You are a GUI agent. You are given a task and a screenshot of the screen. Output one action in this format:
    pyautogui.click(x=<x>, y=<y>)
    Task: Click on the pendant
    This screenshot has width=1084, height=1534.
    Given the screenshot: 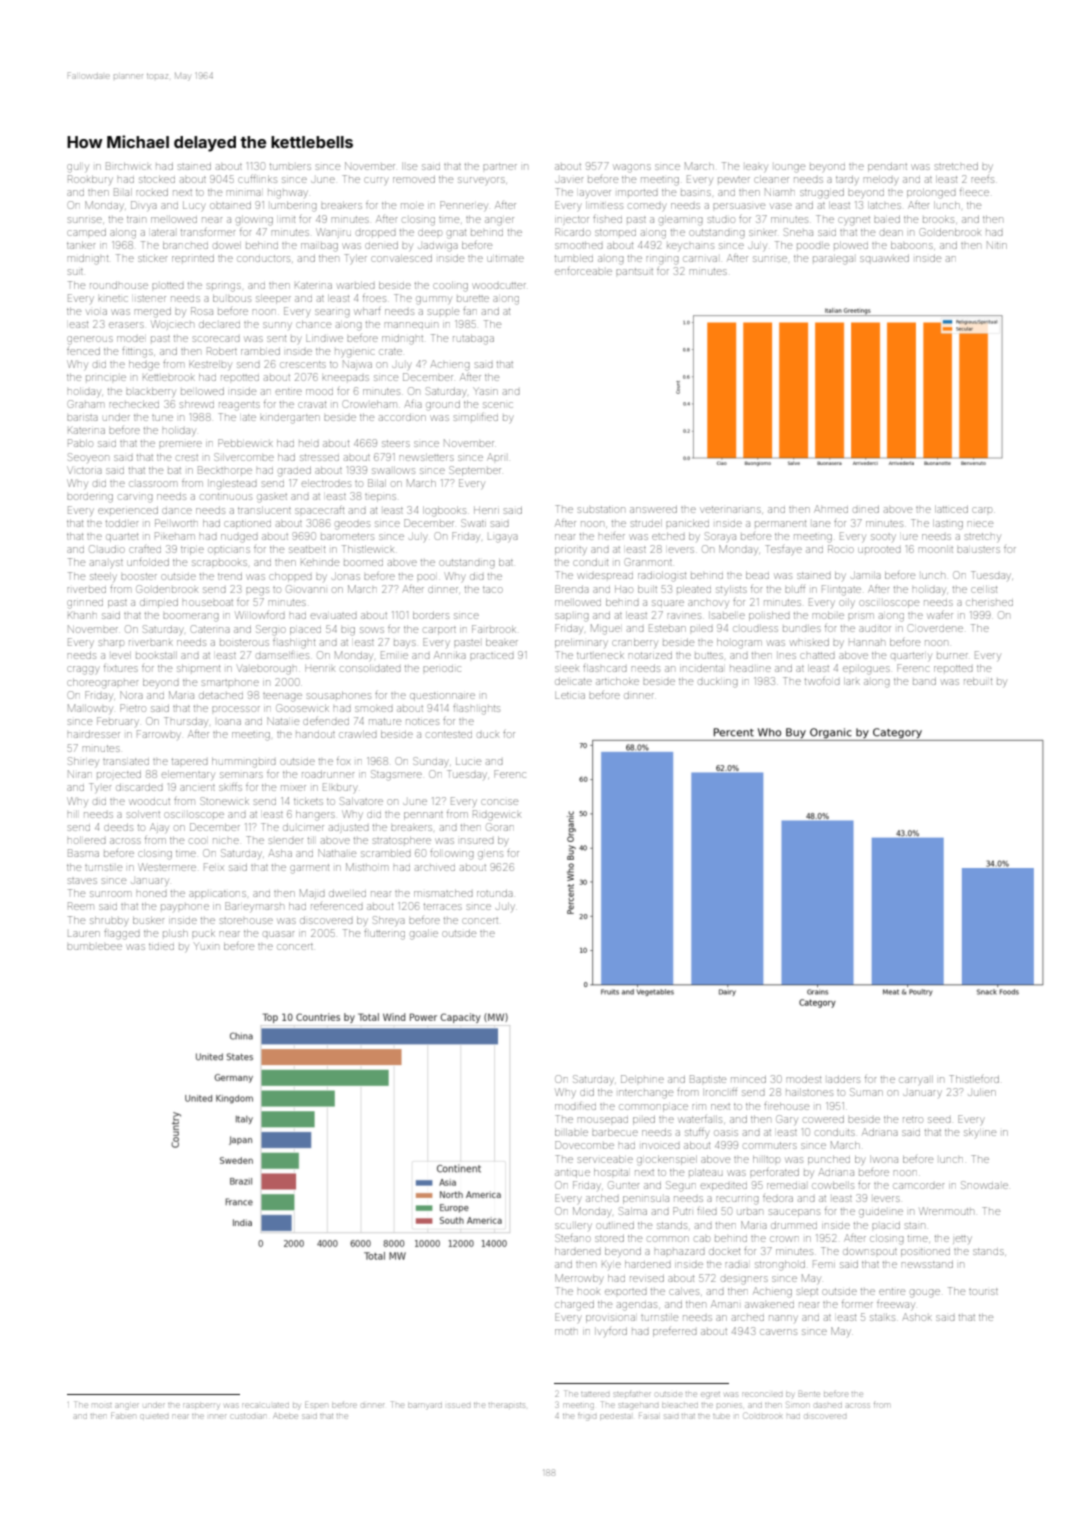 What is the action you would take?
    pyautogui.click(x=887, y=167)
